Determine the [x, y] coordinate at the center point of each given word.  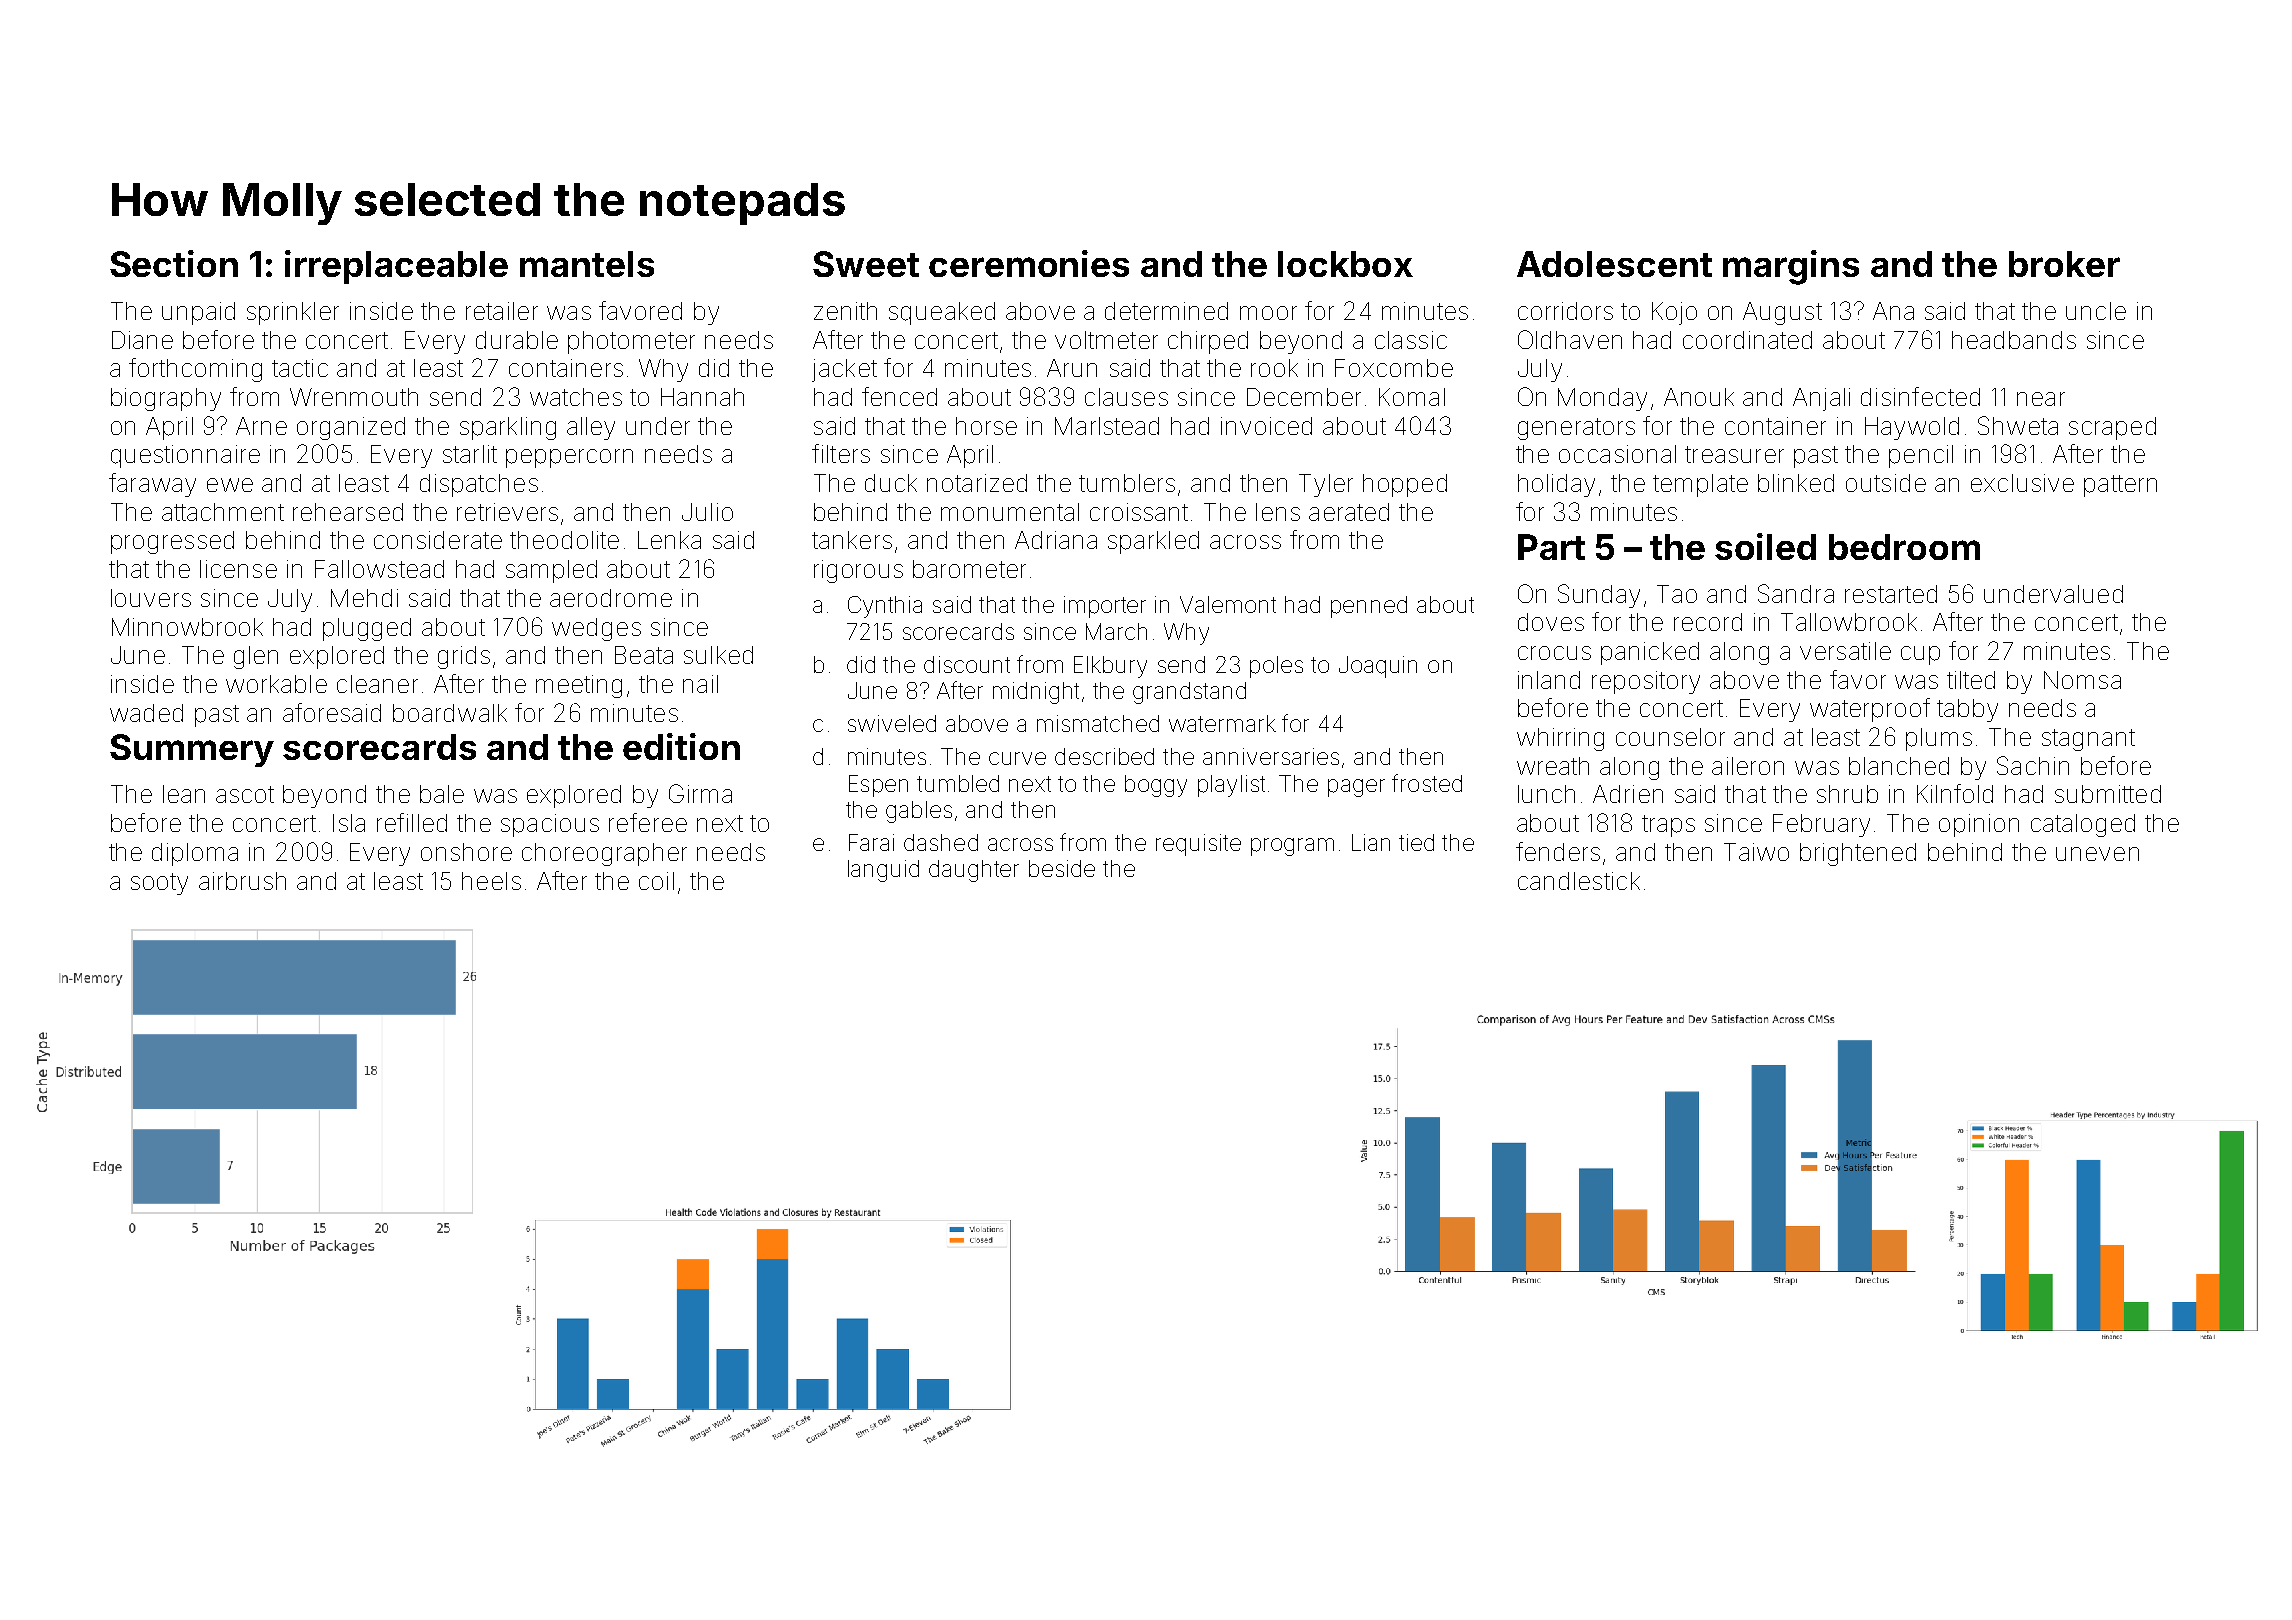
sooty [159, 884]
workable [276, 684]
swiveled [892, 723]
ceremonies [1029, 263]
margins [1791, 267]
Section [174, 263]
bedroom [1904, 547]
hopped [1405, 485]
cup [1920, 655]
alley [591, 428]
